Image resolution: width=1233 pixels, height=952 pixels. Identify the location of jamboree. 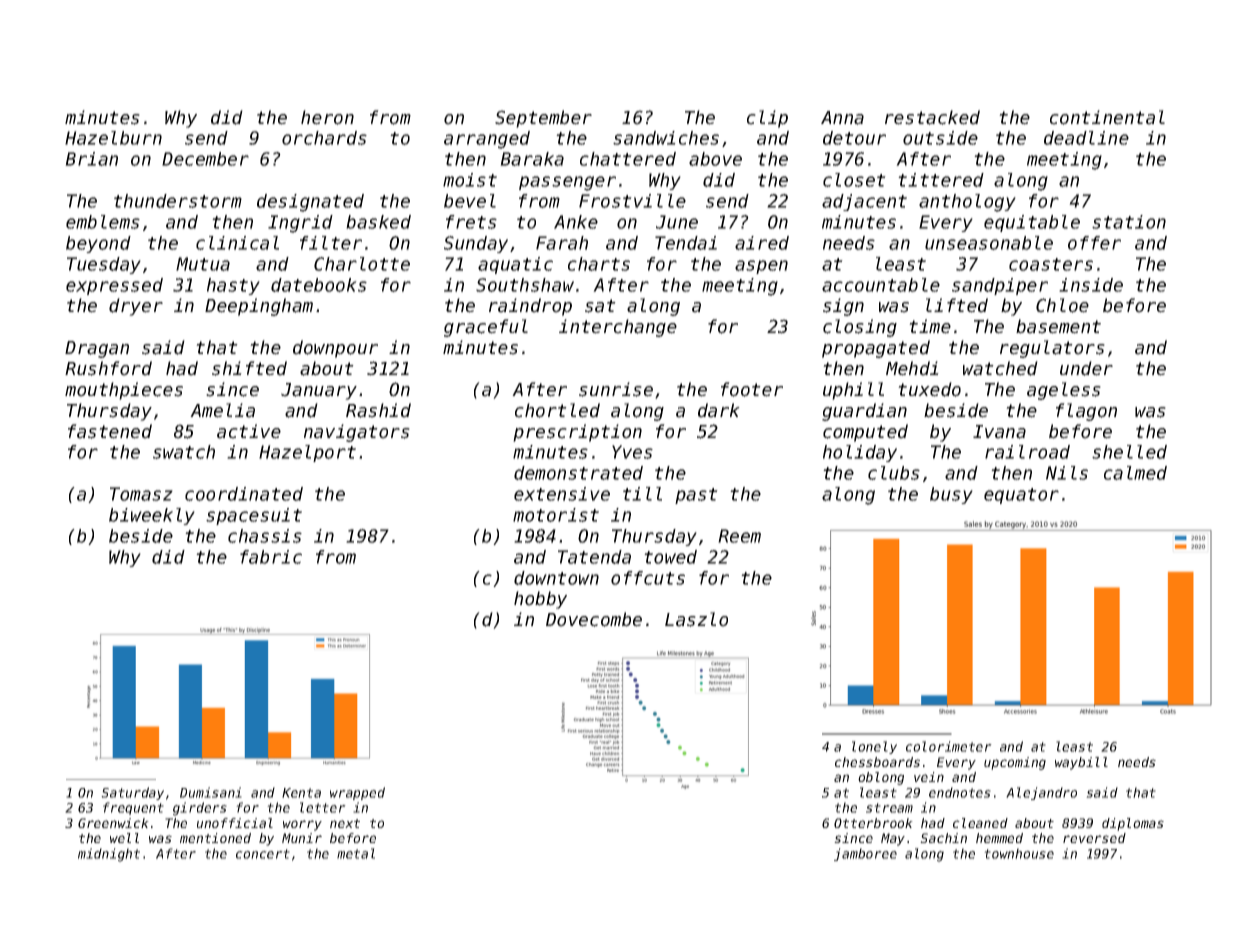
(865, 854).
